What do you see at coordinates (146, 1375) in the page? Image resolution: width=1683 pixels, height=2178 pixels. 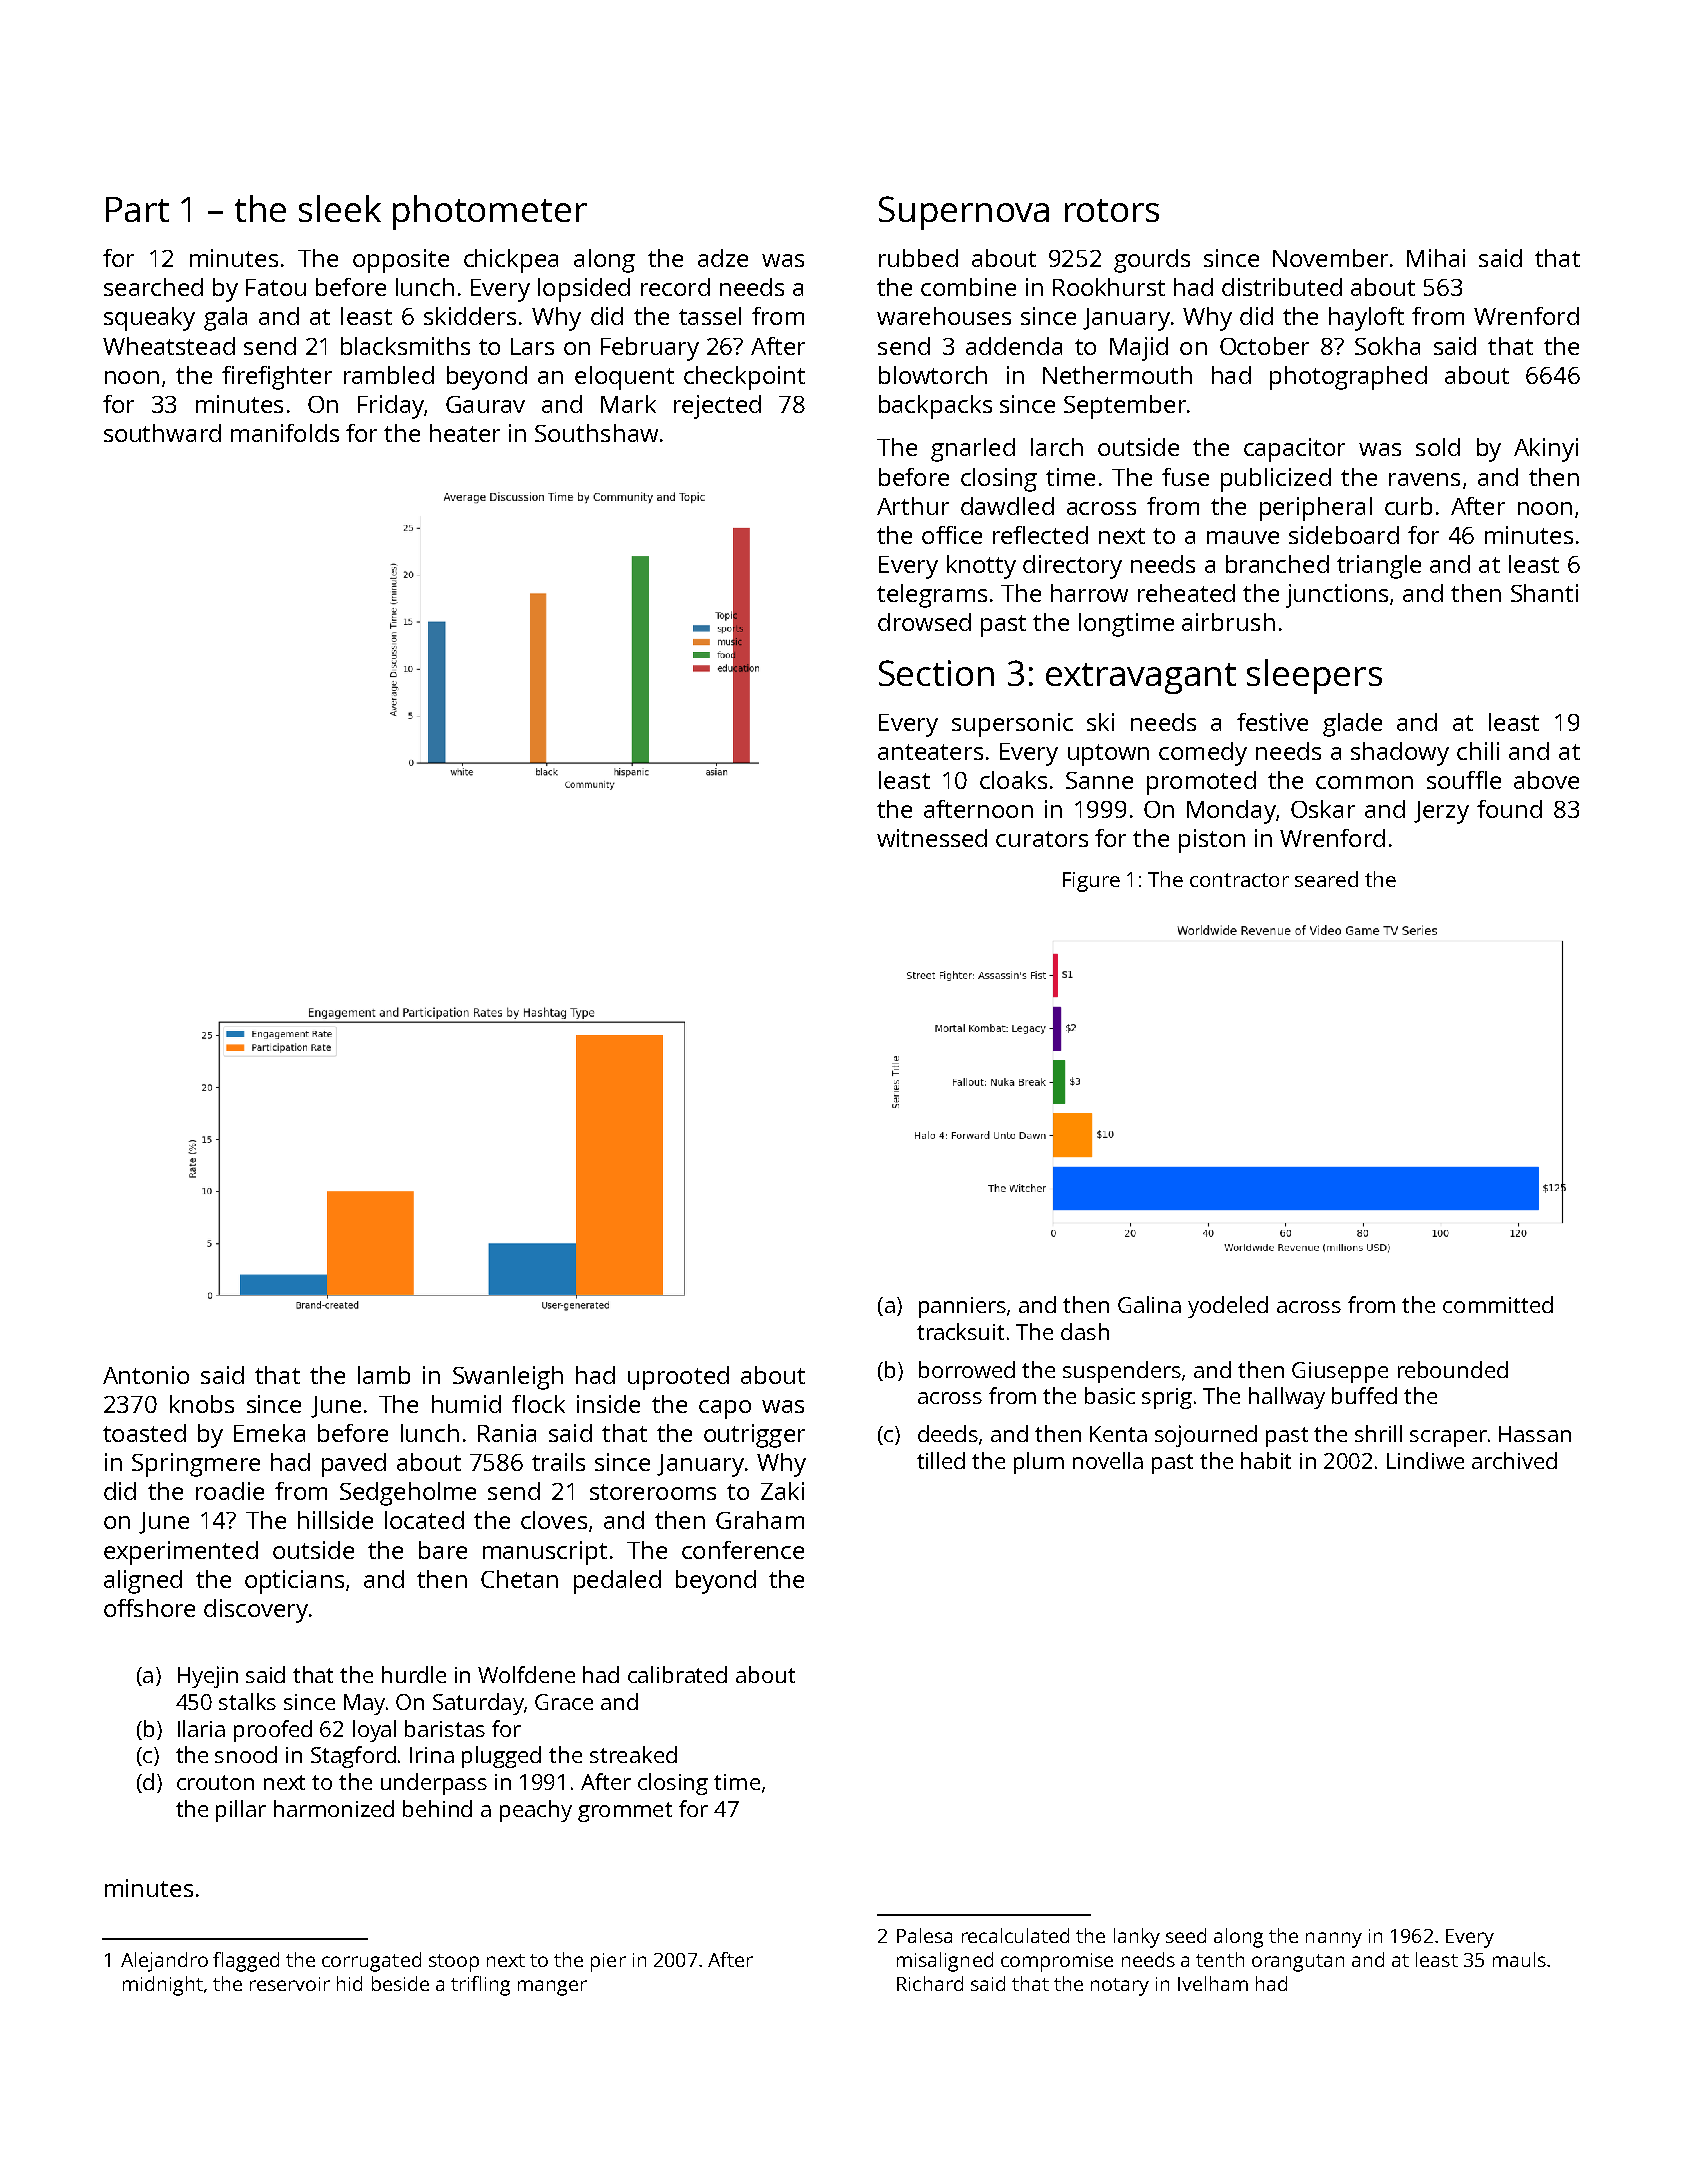 I see `Antonio` at bounding box center [146, 1375].
